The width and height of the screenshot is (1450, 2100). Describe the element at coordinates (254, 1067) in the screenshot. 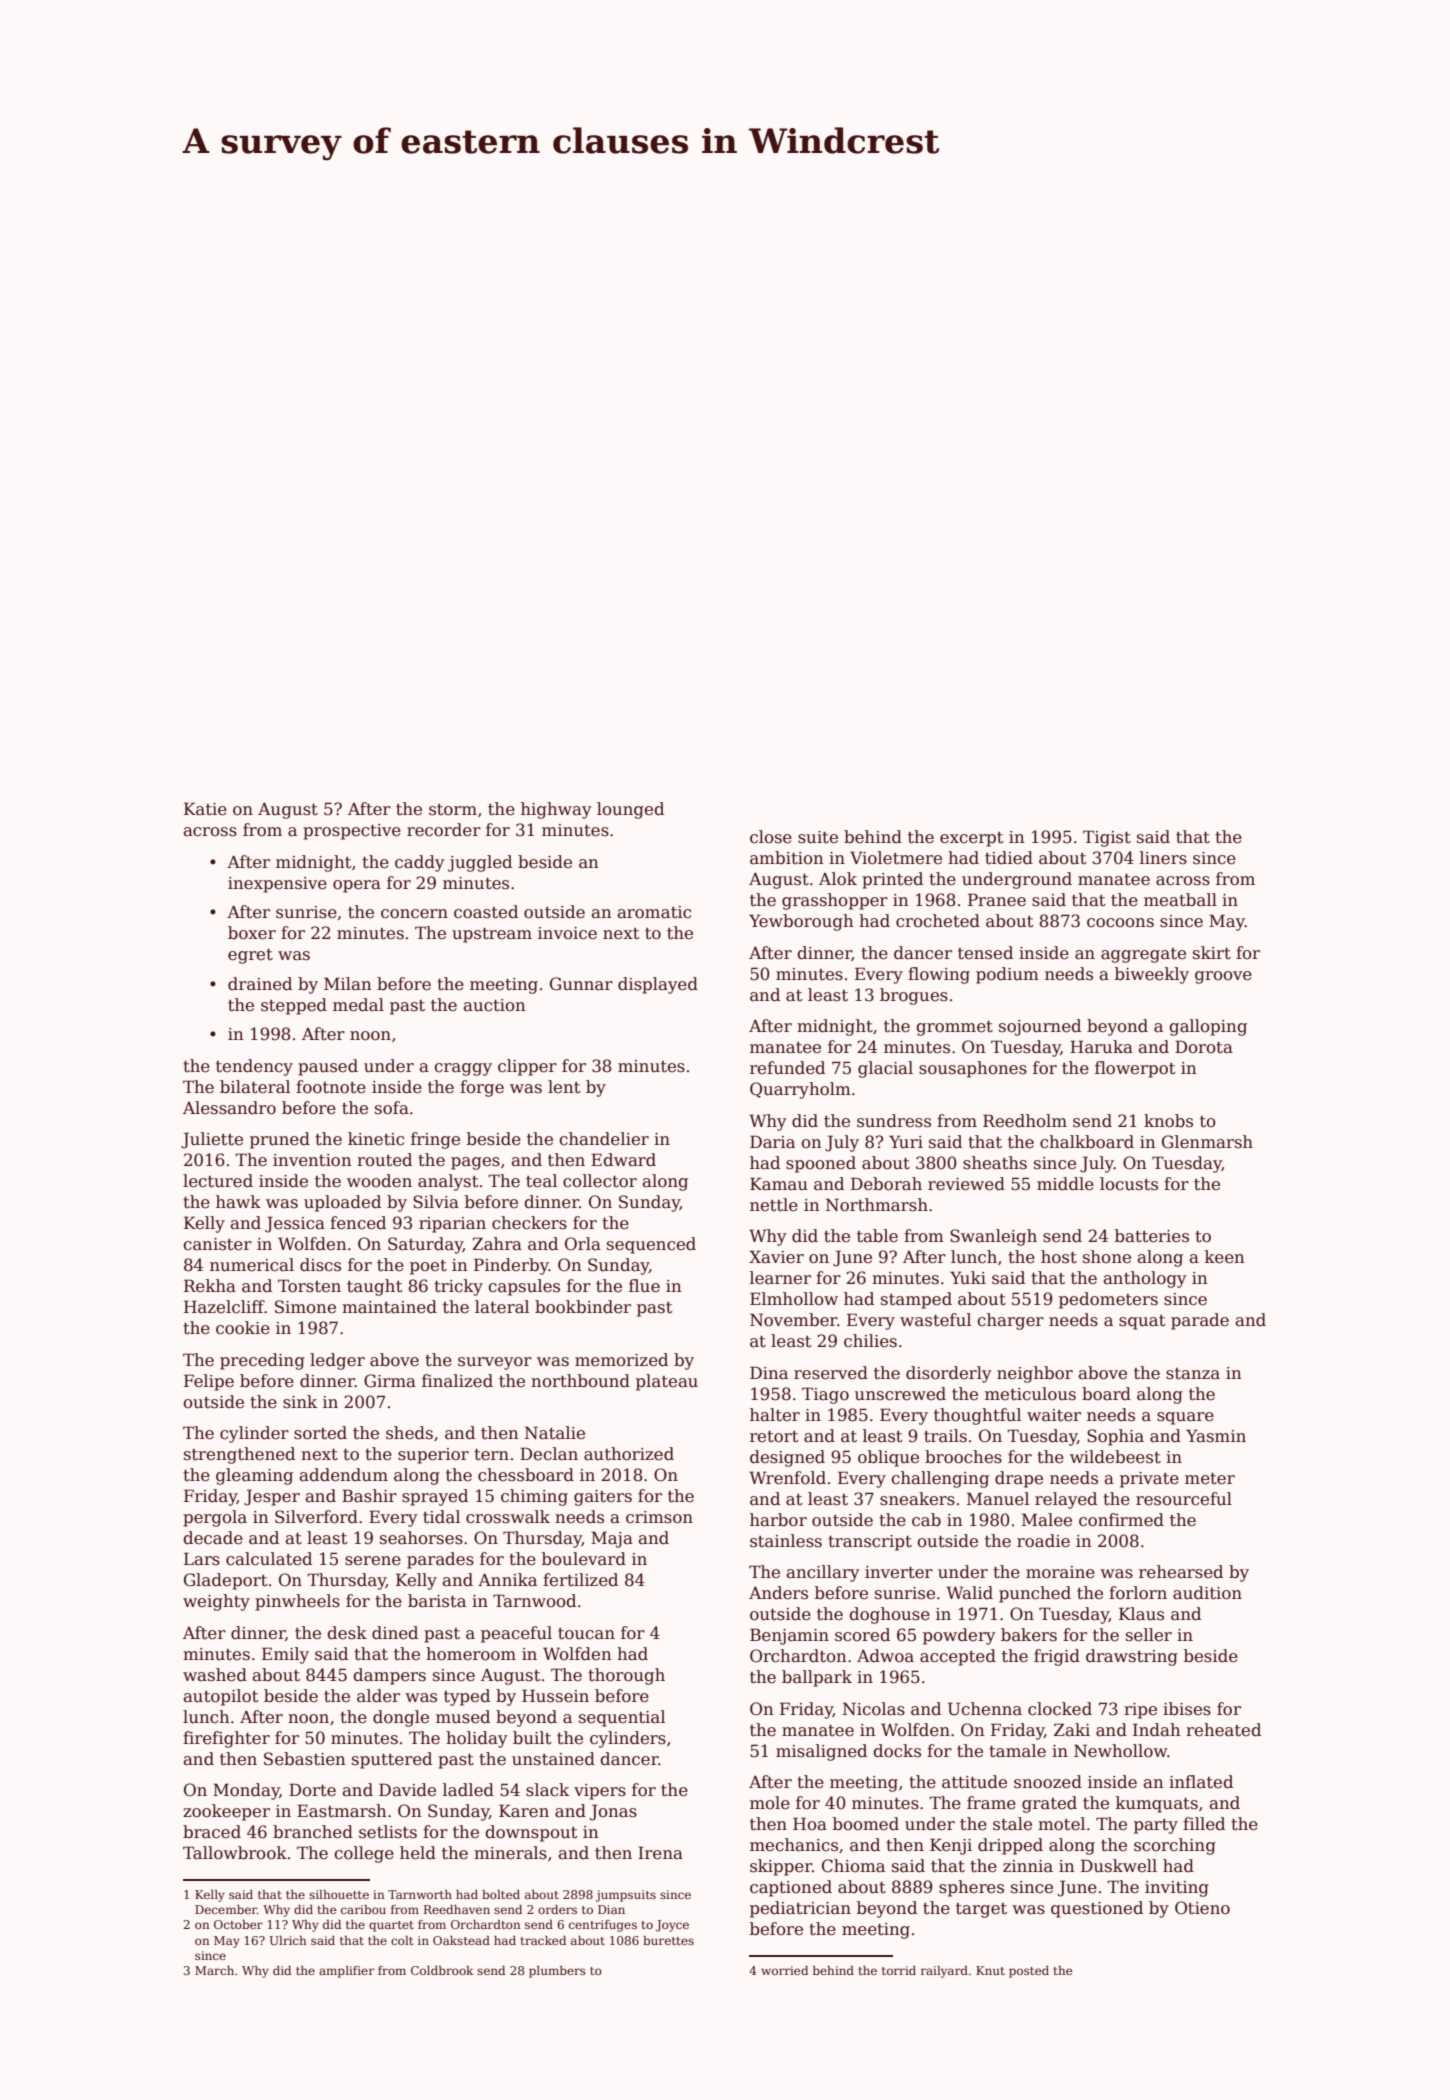

I see `tendency` at that location.
